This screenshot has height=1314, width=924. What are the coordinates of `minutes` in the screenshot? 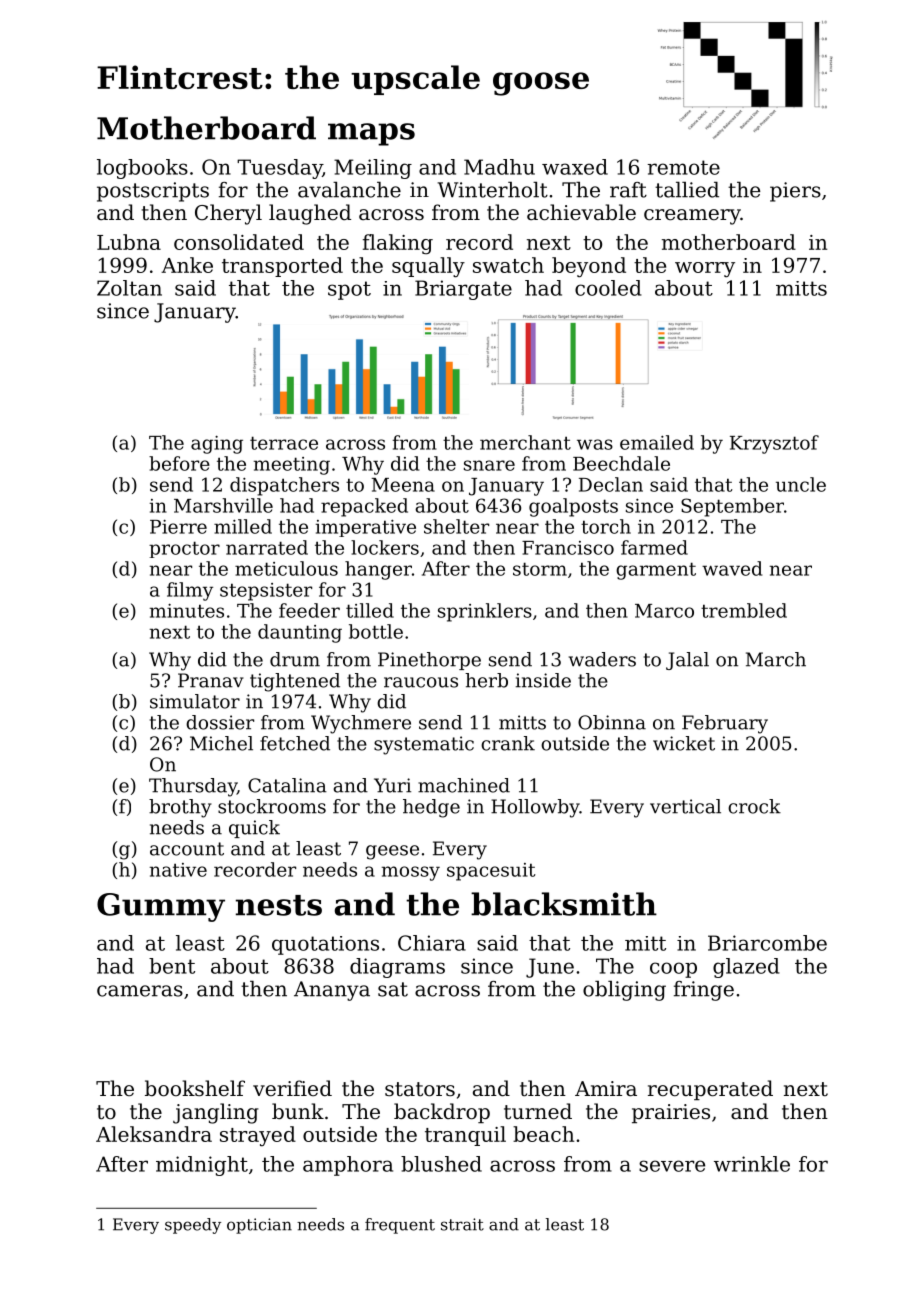 It's located at (187, 611).
